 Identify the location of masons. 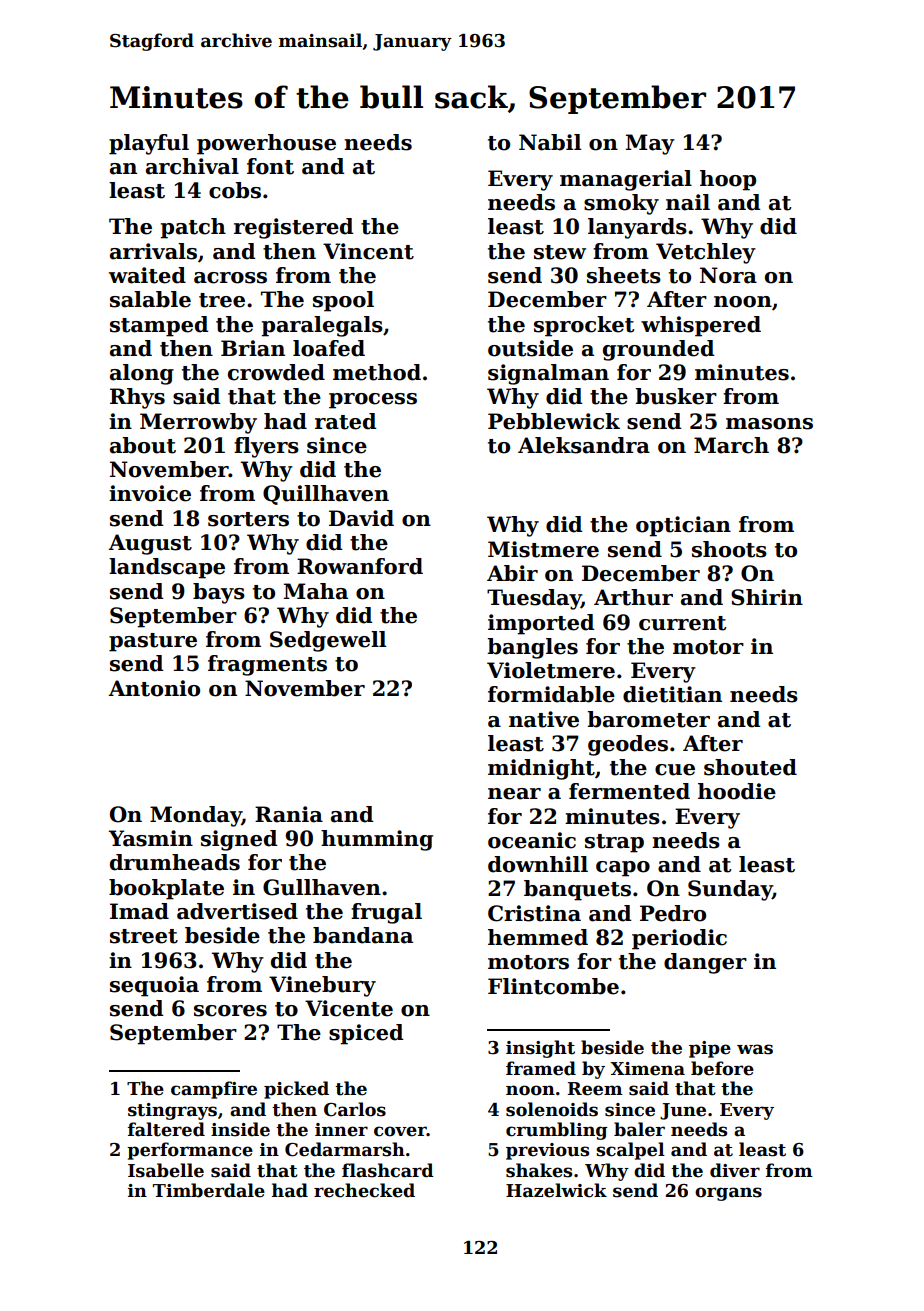
(769, 424).
